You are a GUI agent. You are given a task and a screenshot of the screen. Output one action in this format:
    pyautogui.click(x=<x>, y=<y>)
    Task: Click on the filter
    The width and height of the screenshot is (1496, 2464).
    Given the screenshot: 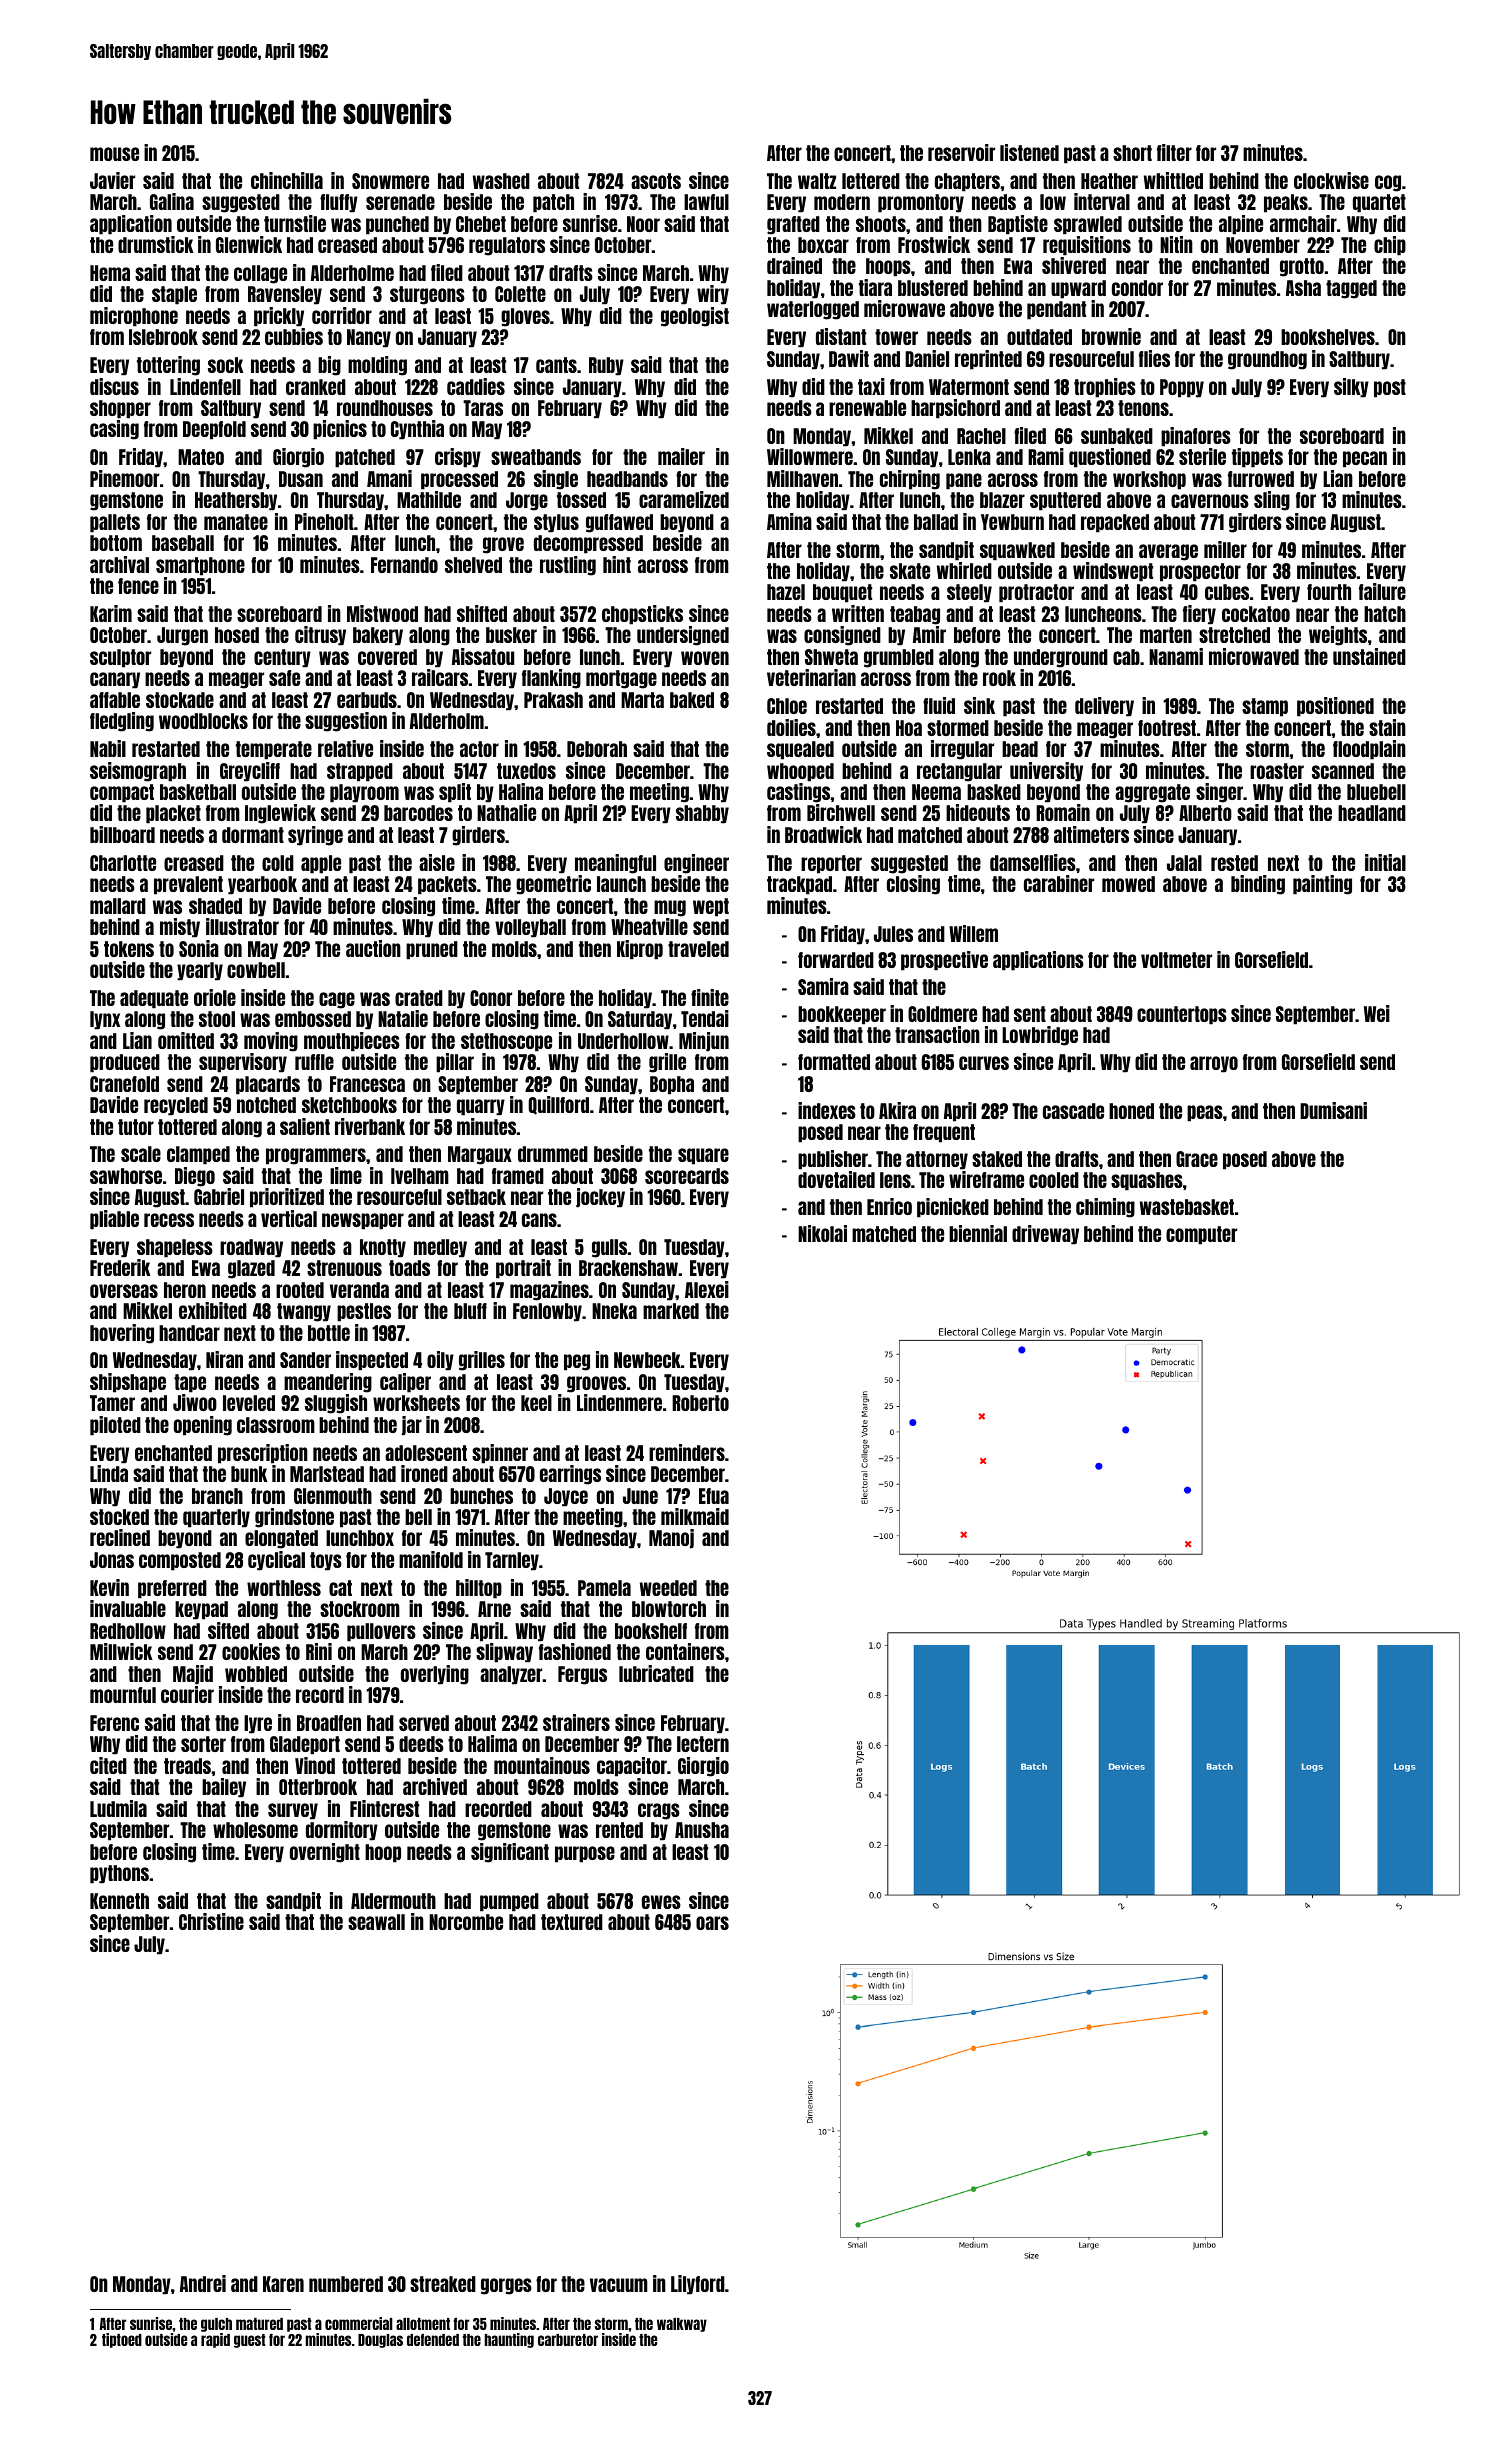 What is the action you would take?
    pyautogui.click(x=1174, y=152)
